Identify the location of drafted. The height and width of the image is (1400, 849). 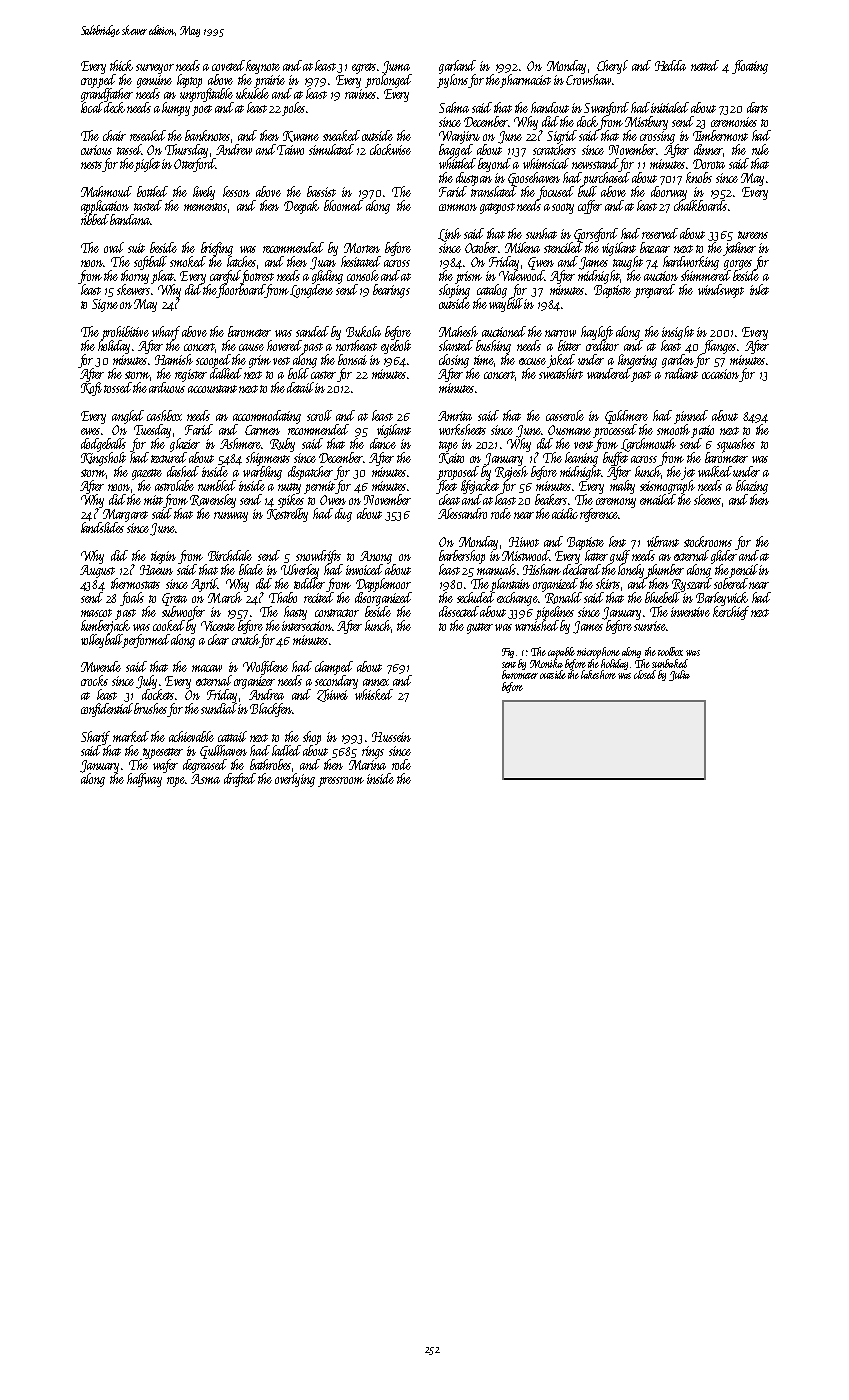
(240, 780).
